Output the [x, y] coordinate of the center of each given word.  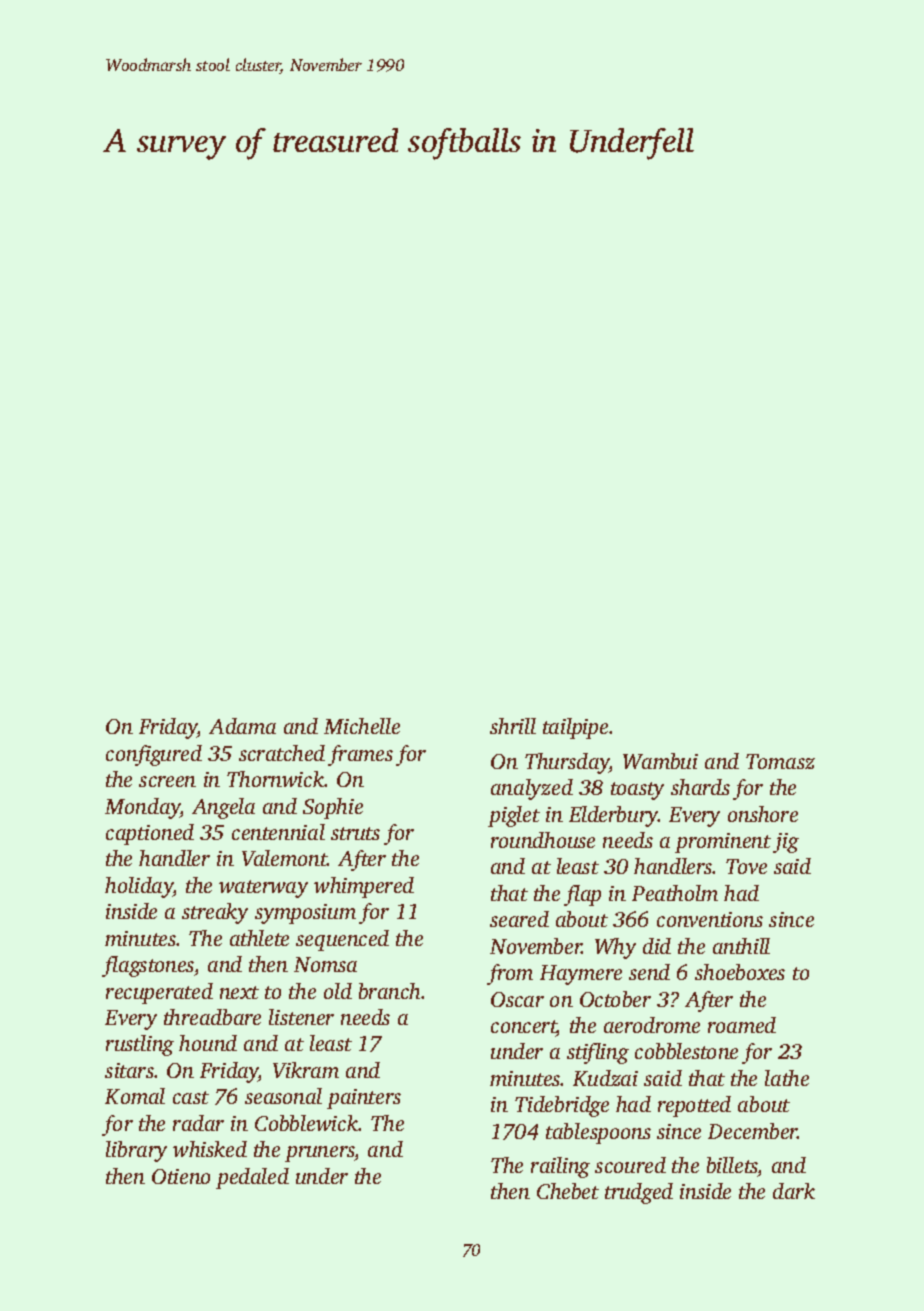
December [753, 1131]
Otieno [181, 1176]
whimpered [364, 887]
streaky [215, 913]
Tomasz [780, 761]
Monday [143, 808]
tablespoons [598, 1133]
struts [355, 833]
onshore [763, 814]
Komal [135, 1096]
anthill [741, 946]
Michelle [362, 726]
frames [360, 755]
